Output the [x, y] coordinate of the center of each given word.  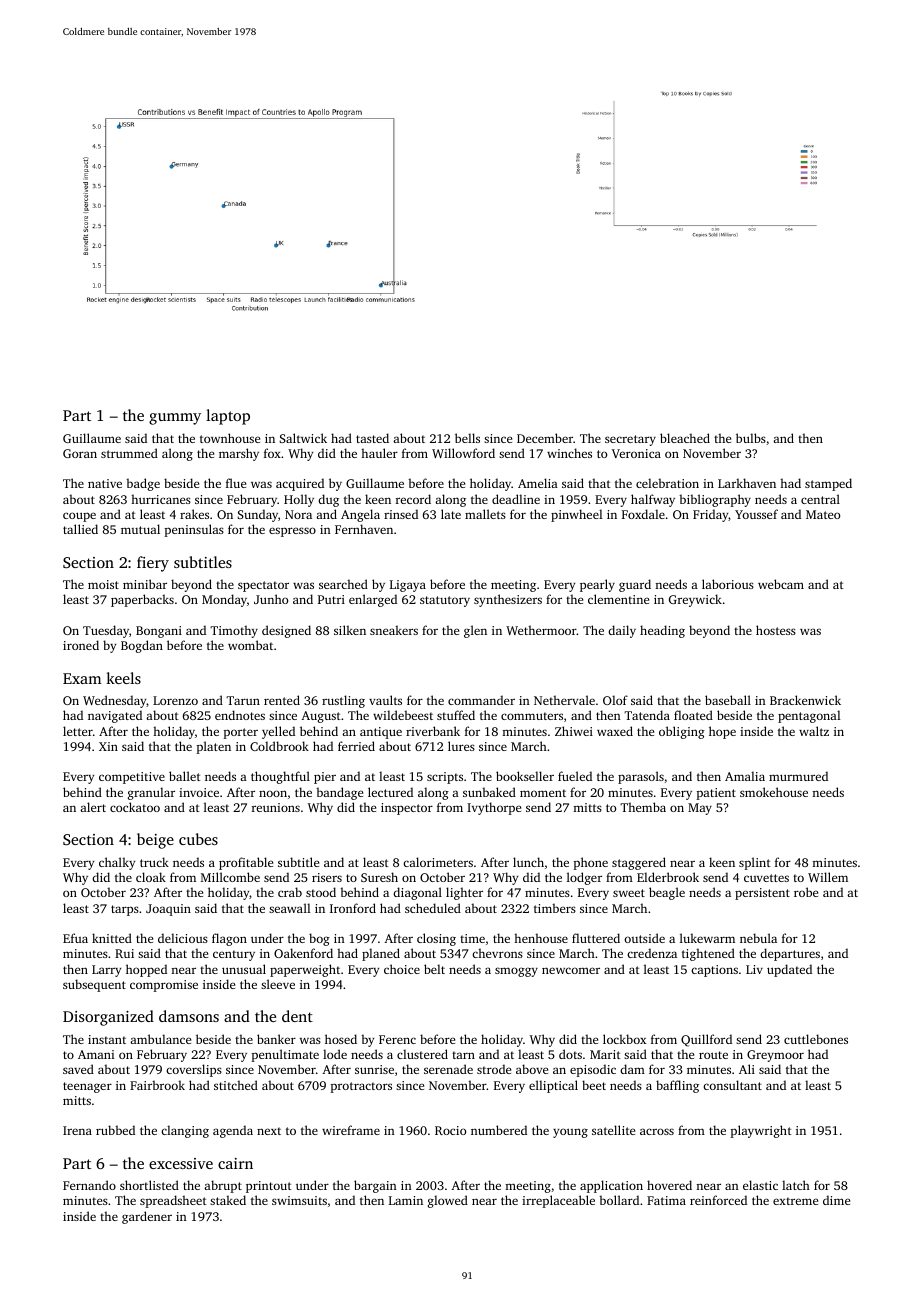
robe [806, 892]
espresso [292, 532]
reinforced [718, 1200]
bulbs [751, 438]
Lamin [406, 1200]
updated [789, 970]
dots [570, 1054]
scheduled [433, 908]
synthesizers [508, 600]
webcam [781, 584]
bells [467, 438]
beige [155, 841]
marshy [239, 454]
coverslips [194, 1070]
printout [269, 1187]
